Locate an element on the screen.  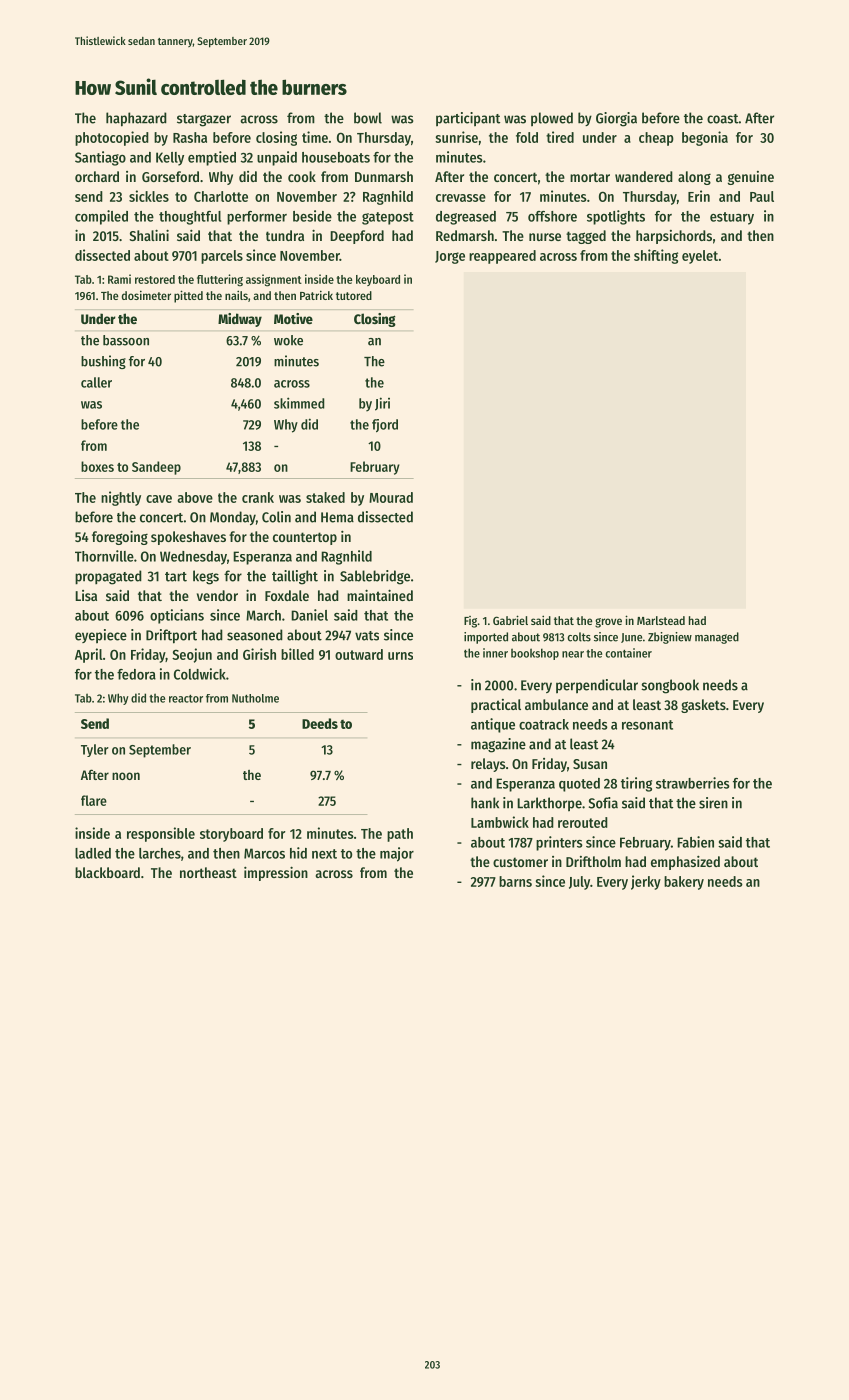
Dunmarsh is located at coordinates (384, 176).
